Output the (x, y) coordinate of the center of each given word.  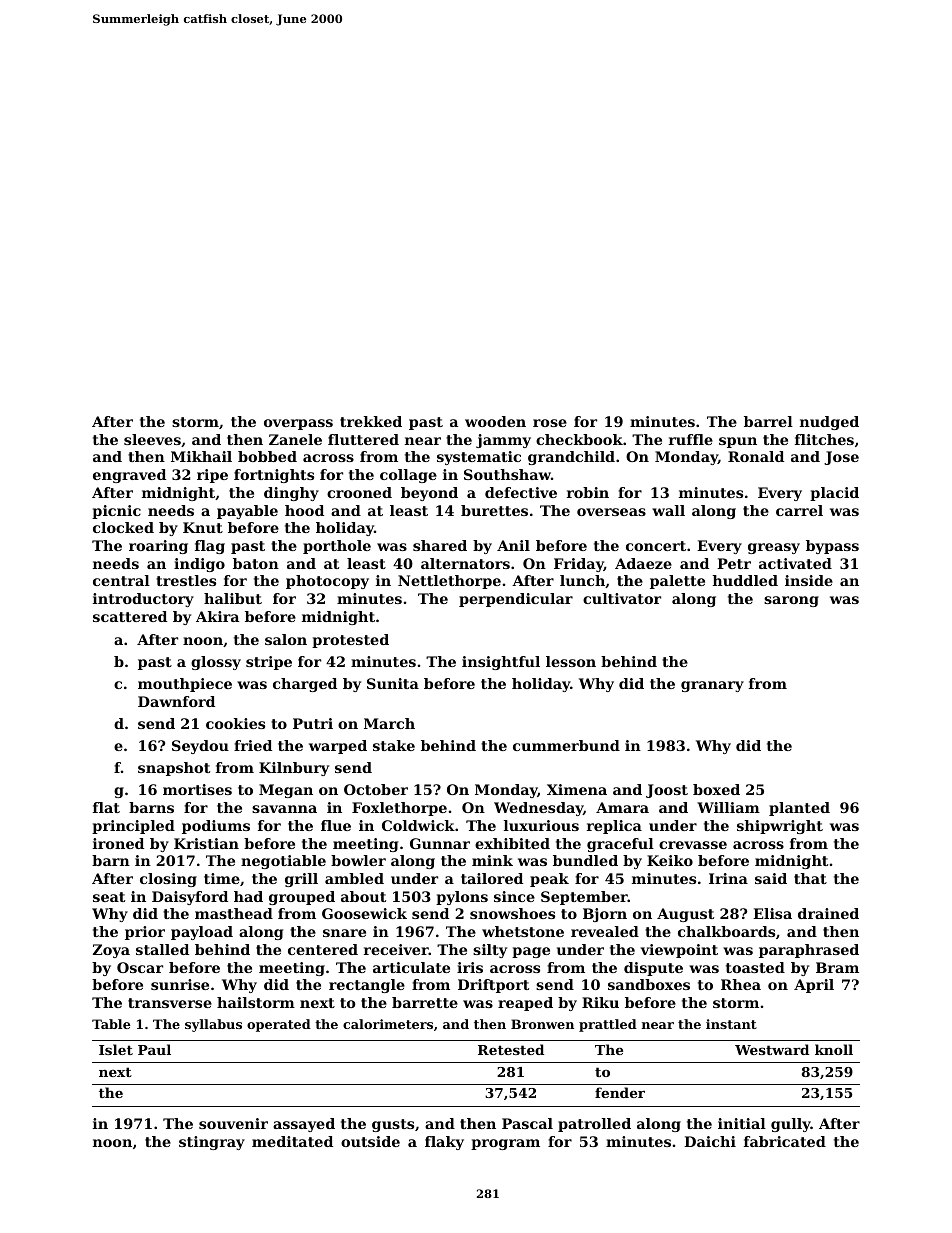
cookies (235, 723)
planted (799, 809)
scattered (130, 616)
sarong (791, 601)
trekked (371, 421)
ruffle (691, 439)
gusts (393, 1125)
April (814, 986)
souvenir (233, 1123)
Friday (579, 565)
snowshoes (512, 913)
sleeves (152, 439)
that (810, 878)
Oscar (140, 967)
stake (394, 745)
